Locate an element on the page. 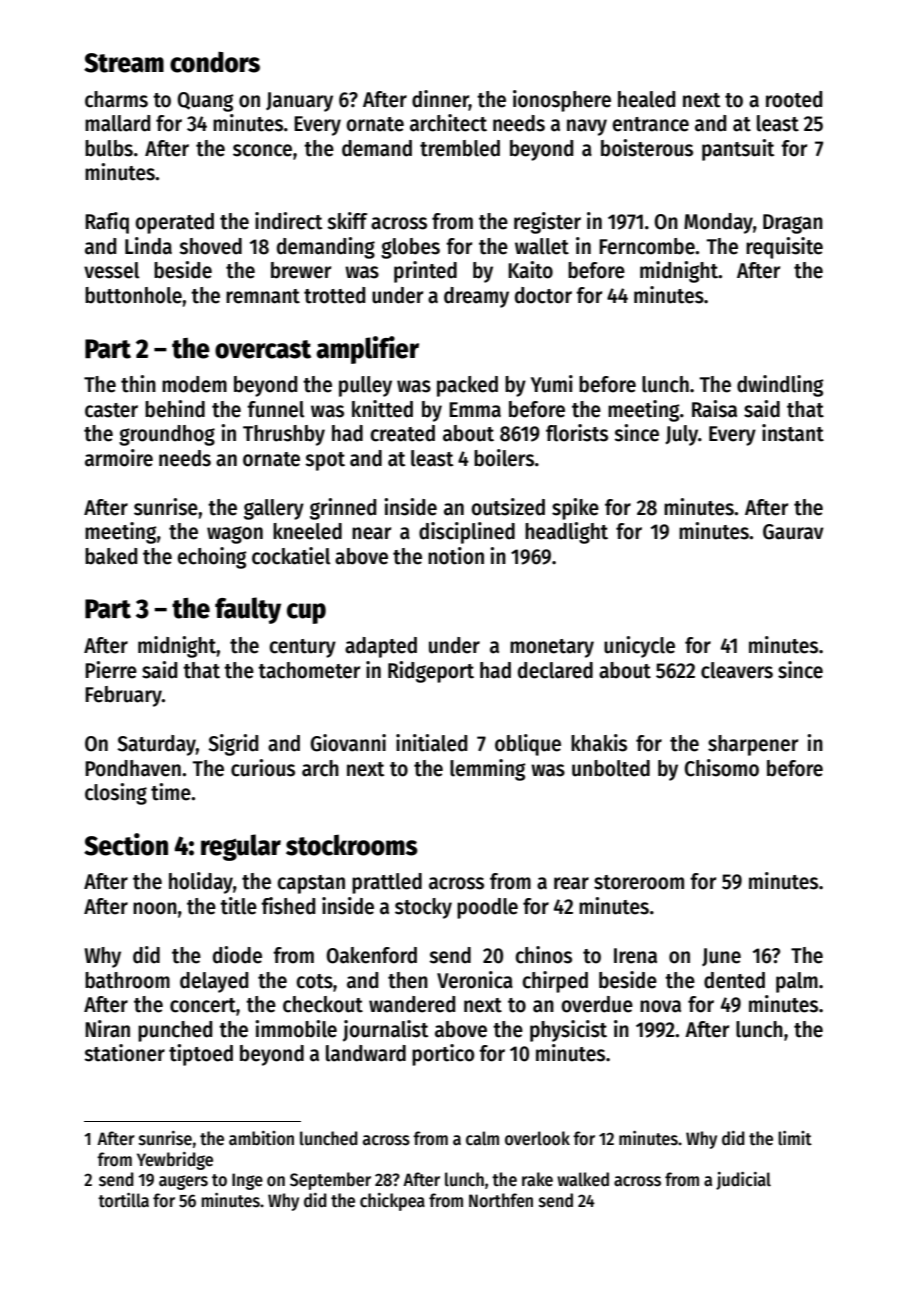 The height and width of the document is (1316, 908). notion is located at coordinates (456, 556).
